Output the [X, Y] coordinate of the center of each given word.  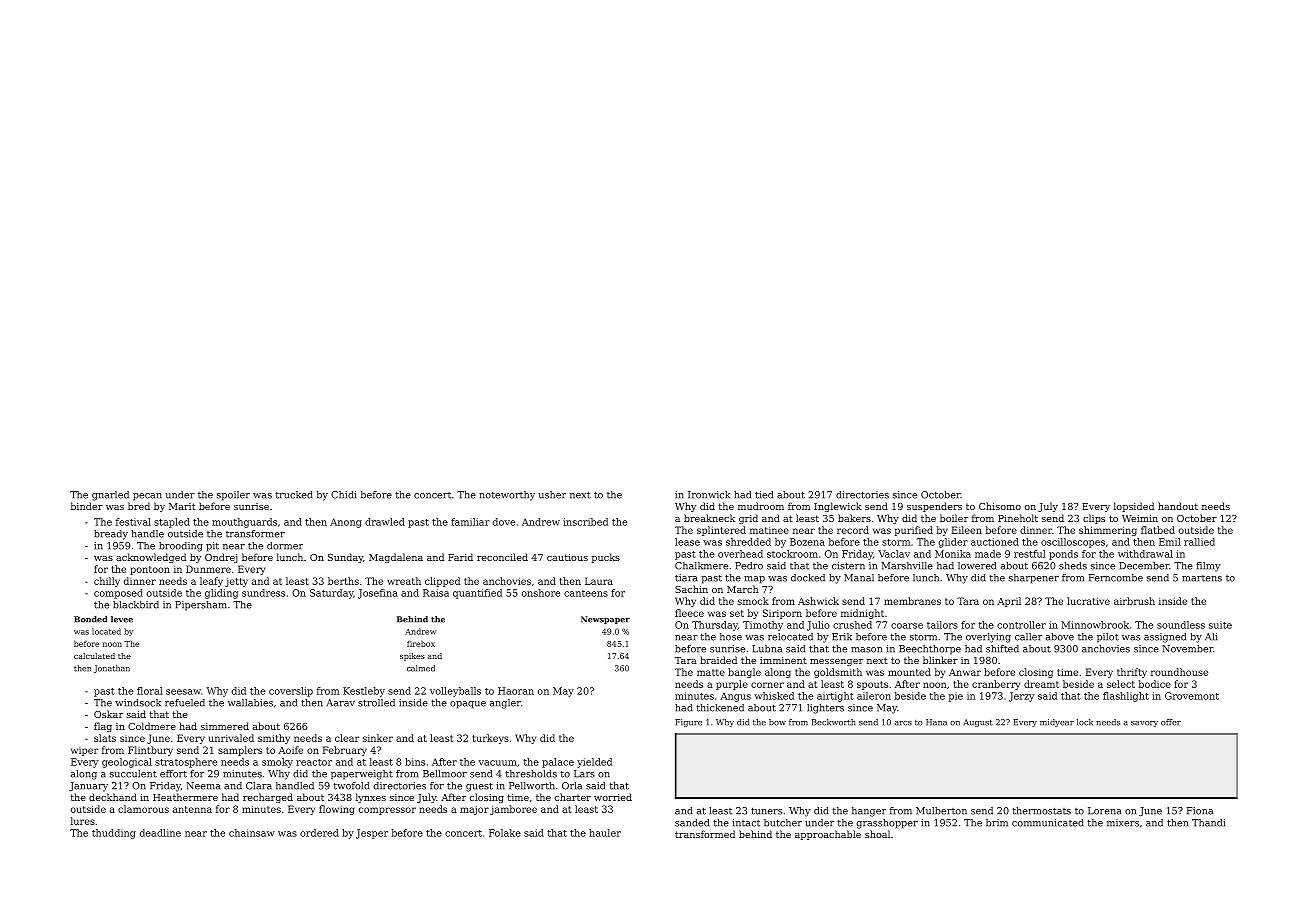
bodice [1155, 684]
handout [1178, 506]
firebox [421, 643]
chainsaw [252, 833]
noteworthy [507, 496]
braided [718, 660]
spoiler [233, 496]
